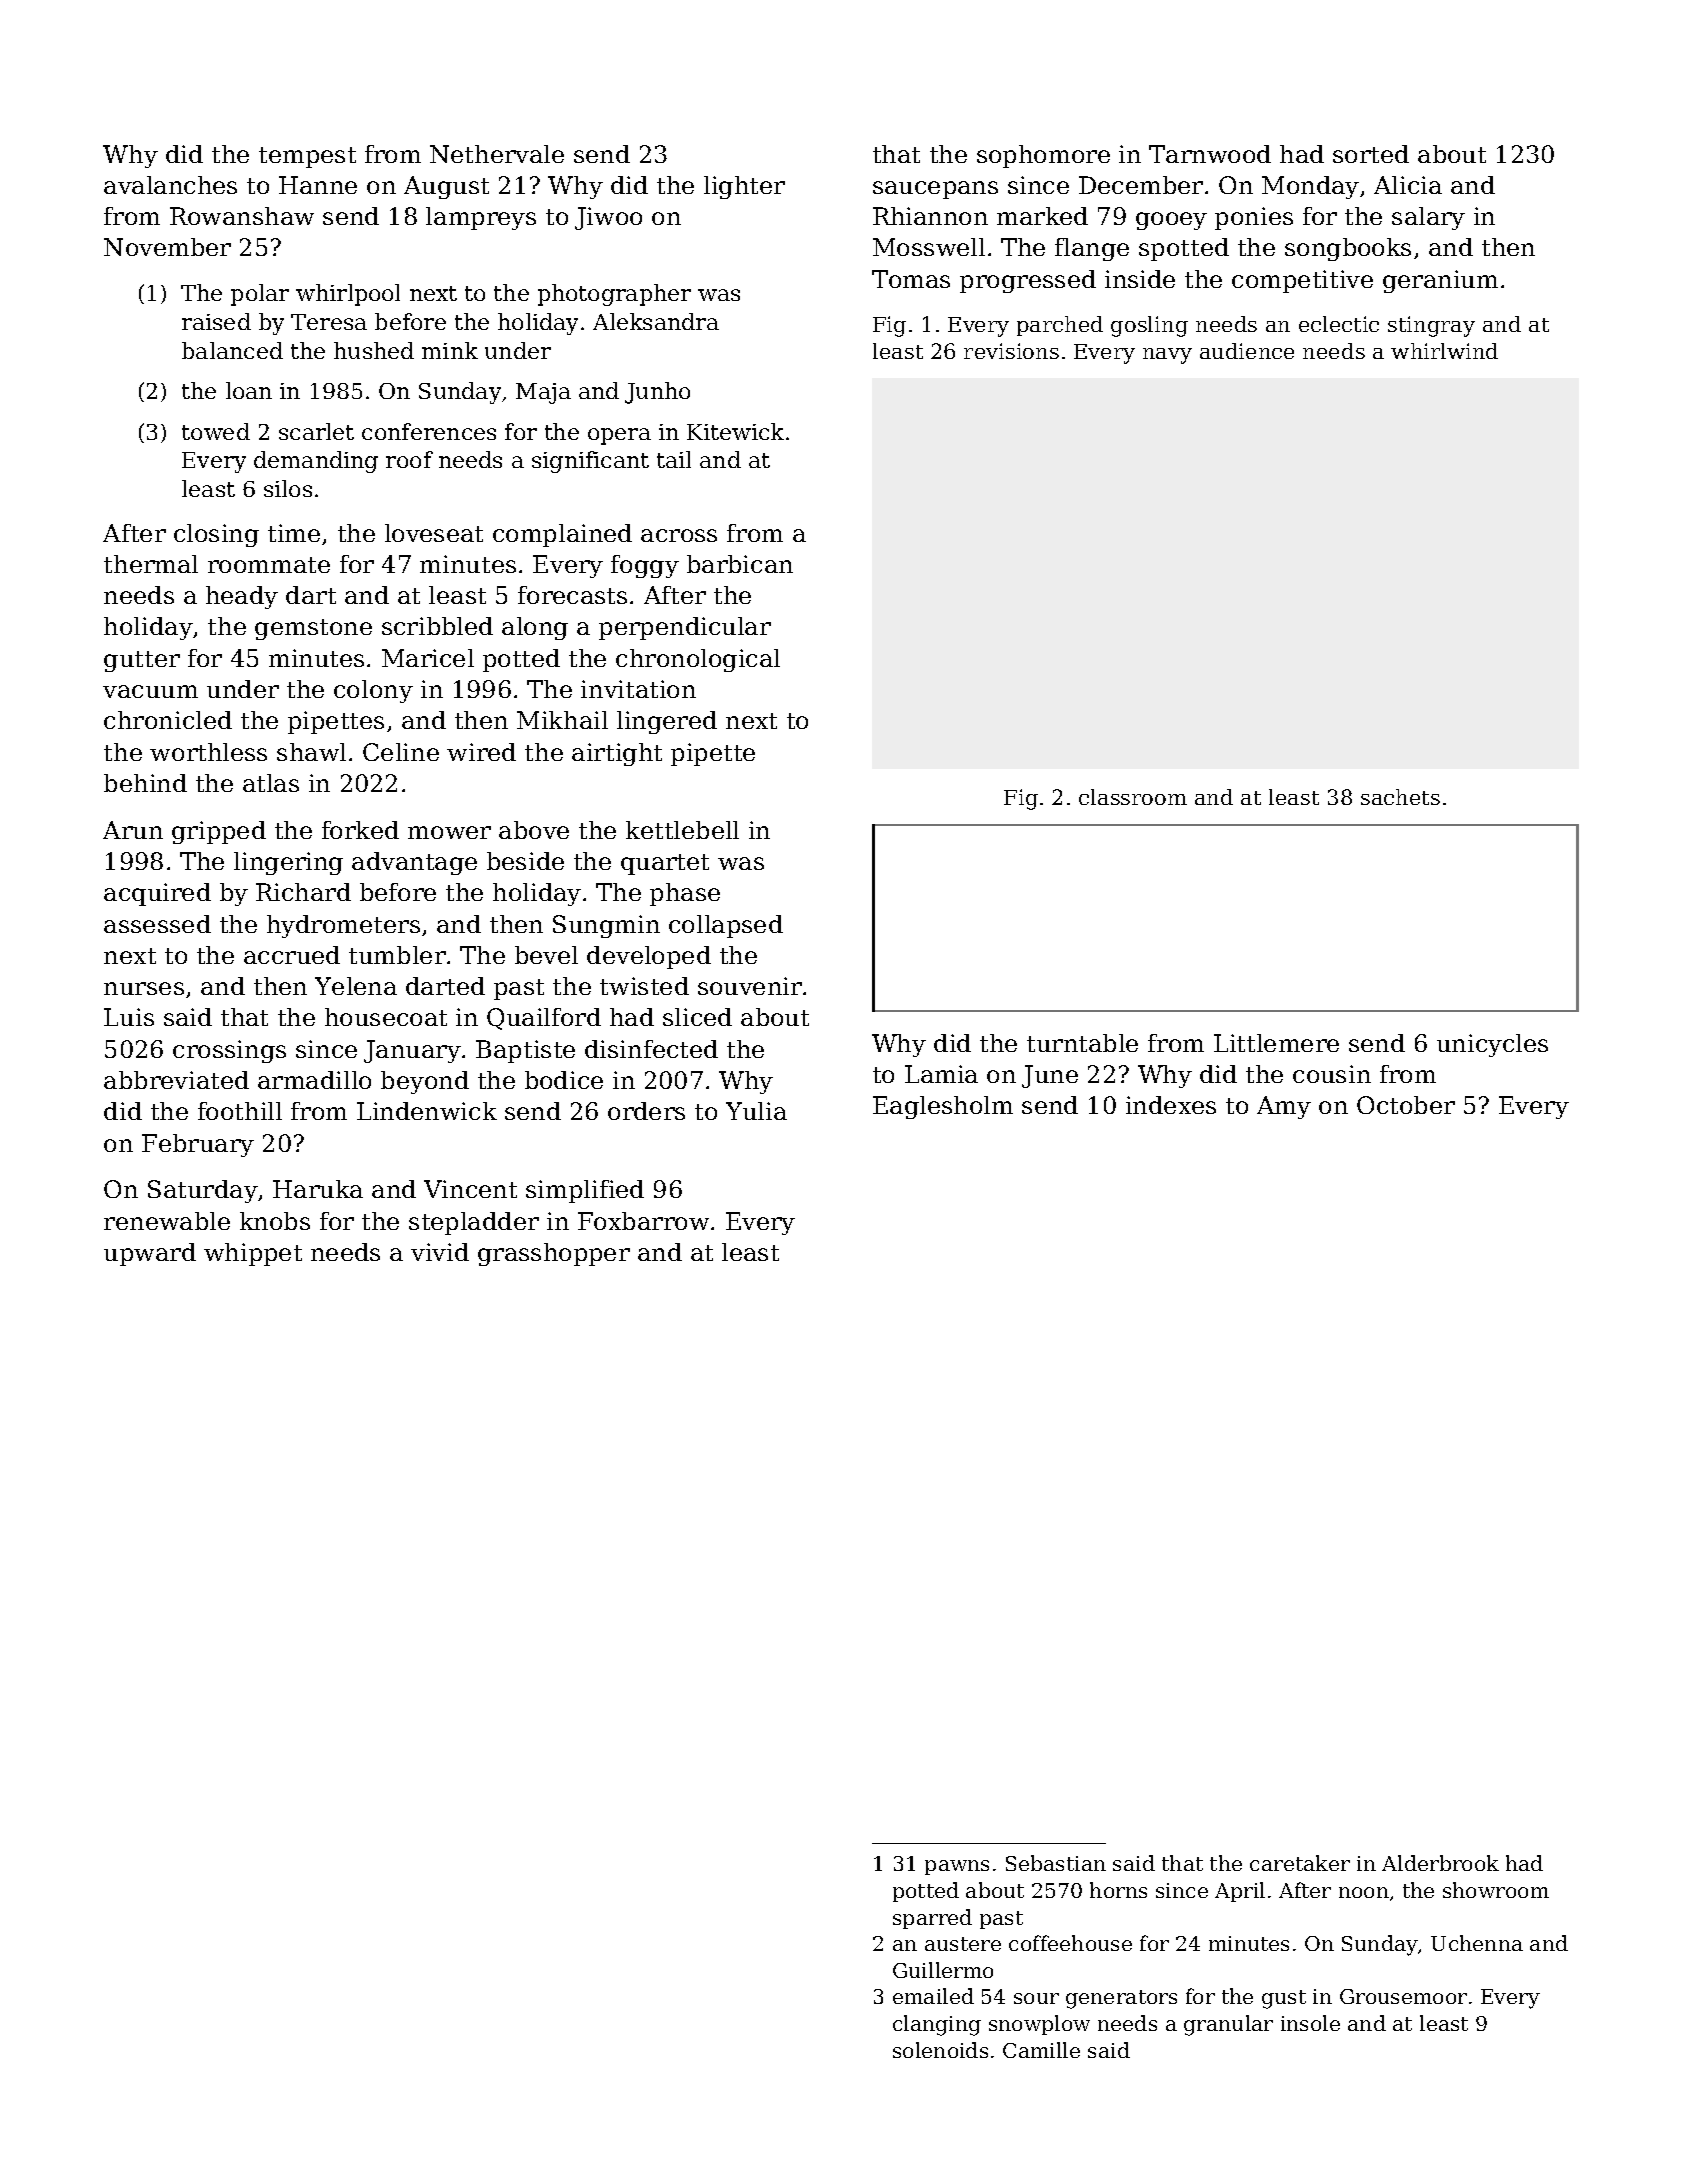 This image has height=2178, width=1683. What do you see at coordinates (937, 2025) in the image?
I see `clanging` at bounding box center [937, 2025].
